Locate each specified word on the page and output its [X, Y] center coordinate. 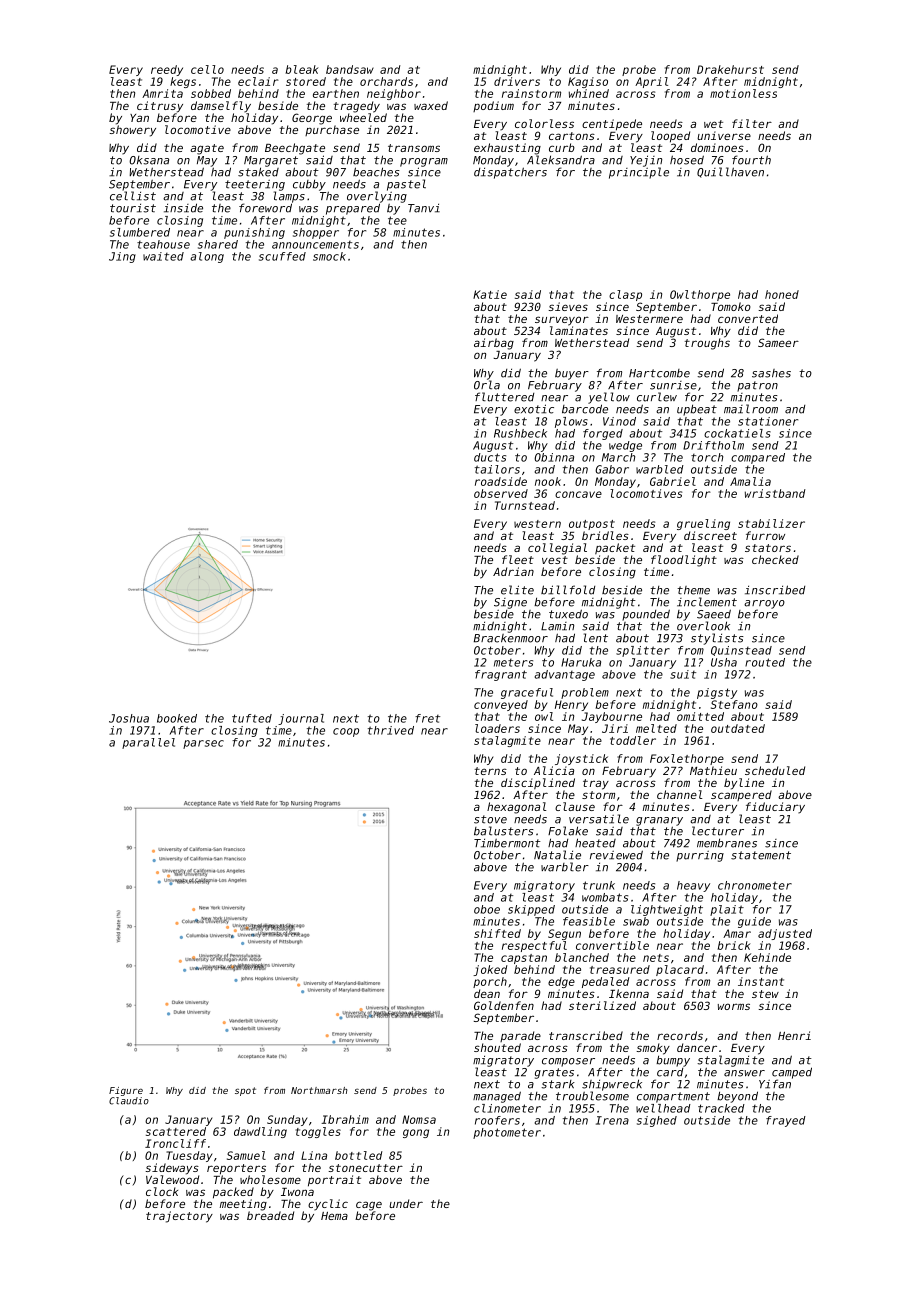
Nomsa [419, 1119]
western [537, 524]
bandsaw [350, 69]
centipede [612, 125]
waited [163, 256]
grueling [703, 524]
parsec [203, 744]
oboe [487, 909]
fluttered [504, 397]
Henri [794, 1035]
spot [245, 1091]
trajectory [179, 1217]
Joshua [129, 718]
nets [656, 958]
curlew [657, 397]
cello [207, 69]
